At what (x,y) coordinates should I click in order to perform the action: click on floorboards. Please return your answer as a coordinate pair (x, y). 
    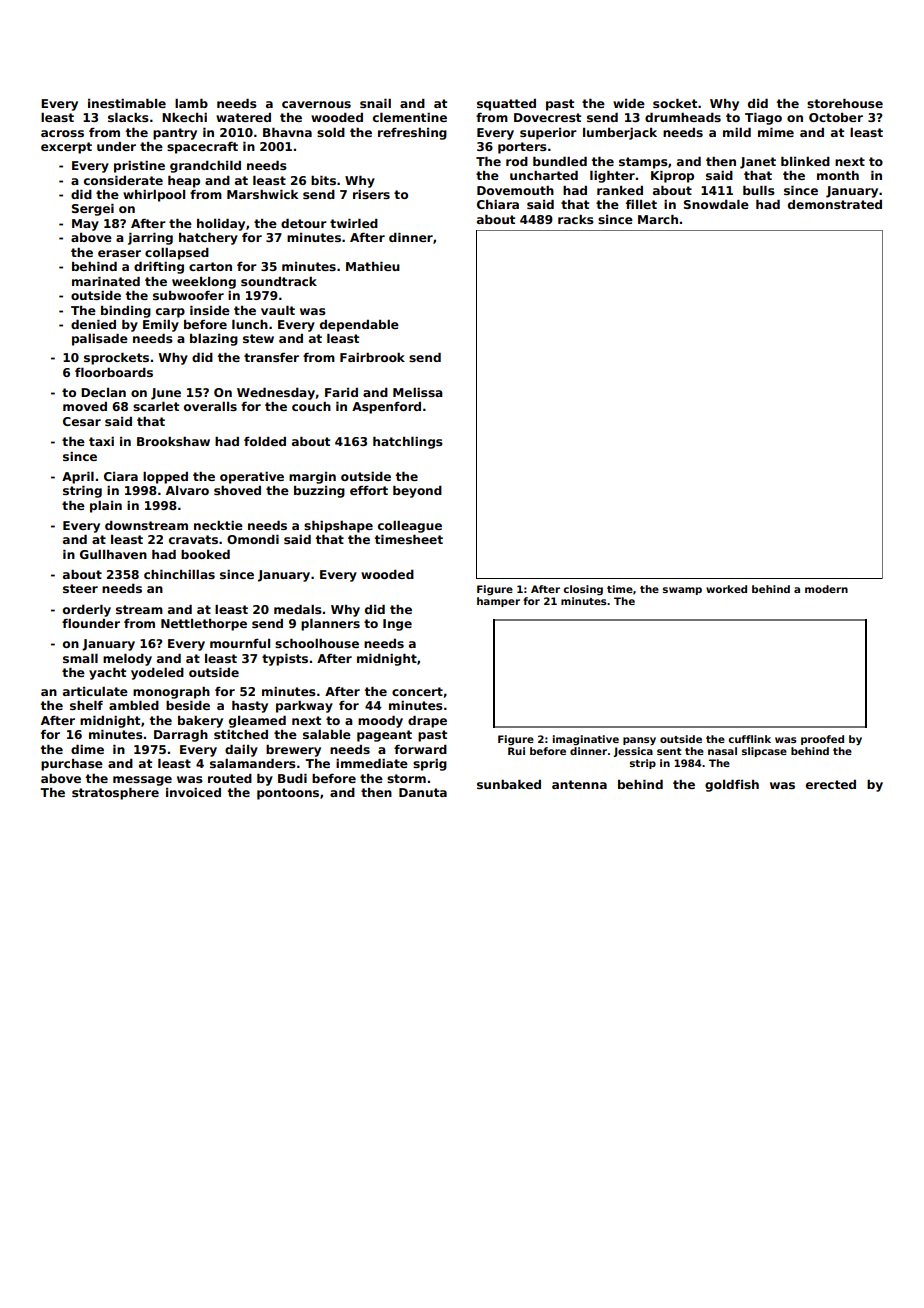
    Looking at the image, I should click on (114, 372).
